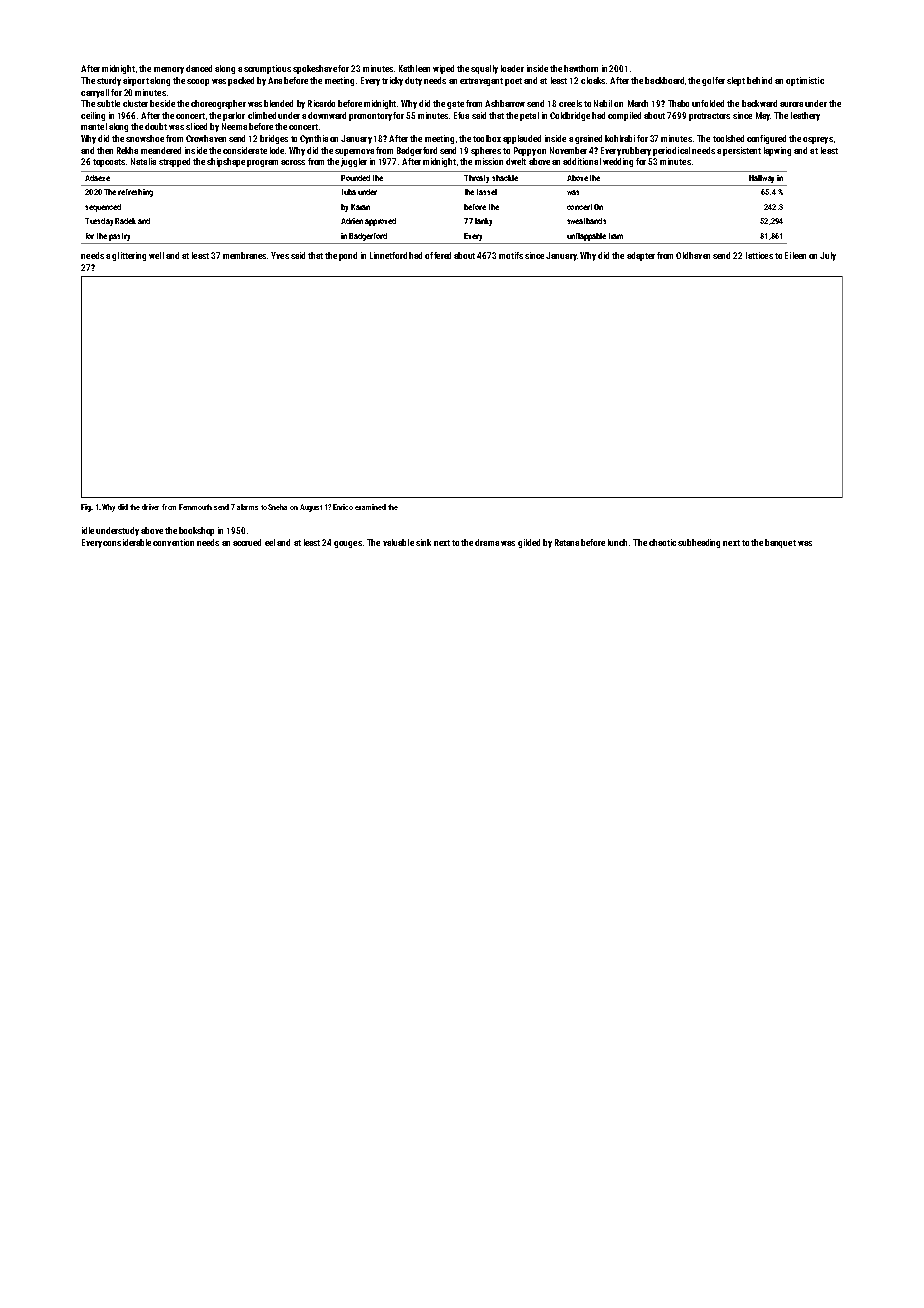 The width and height of the image is (924, 1308). I want to click on considerate, so click(245, 150).
